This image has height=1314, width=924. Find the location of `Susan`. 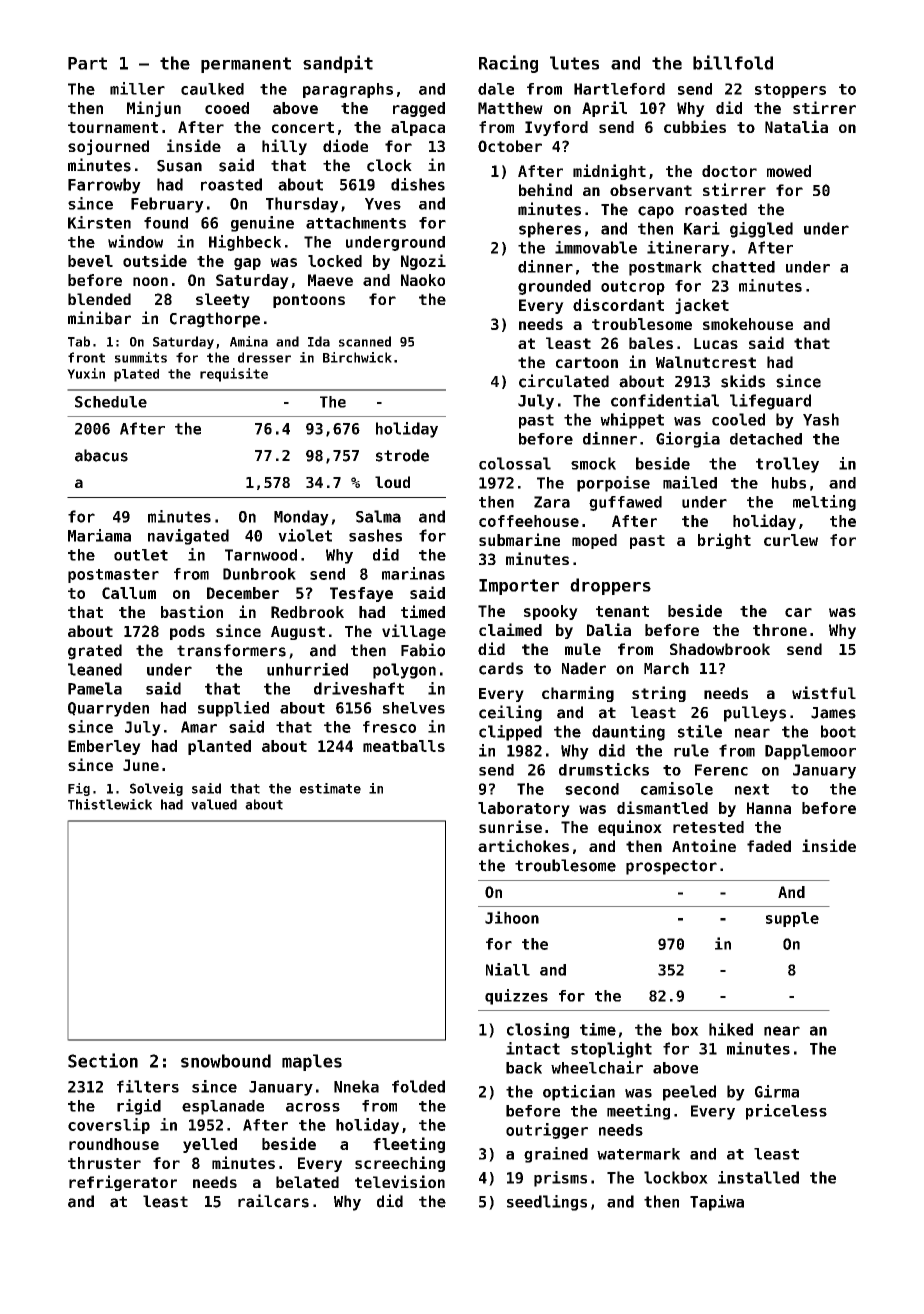

Susan is located at coordinates (179, 166).
